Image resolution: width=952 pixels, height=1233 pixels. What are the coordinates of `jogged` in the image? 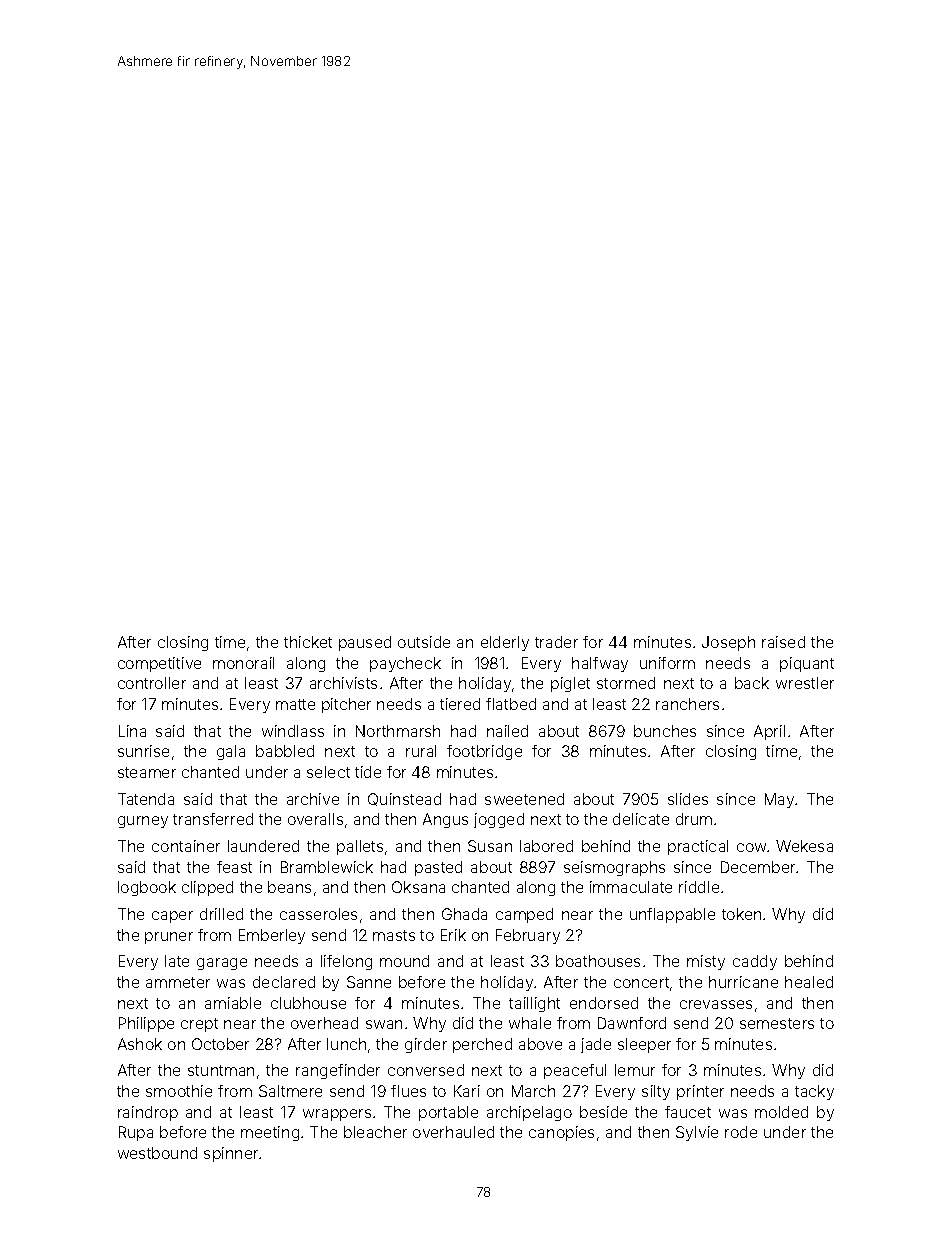 It's located at (499, 820).
